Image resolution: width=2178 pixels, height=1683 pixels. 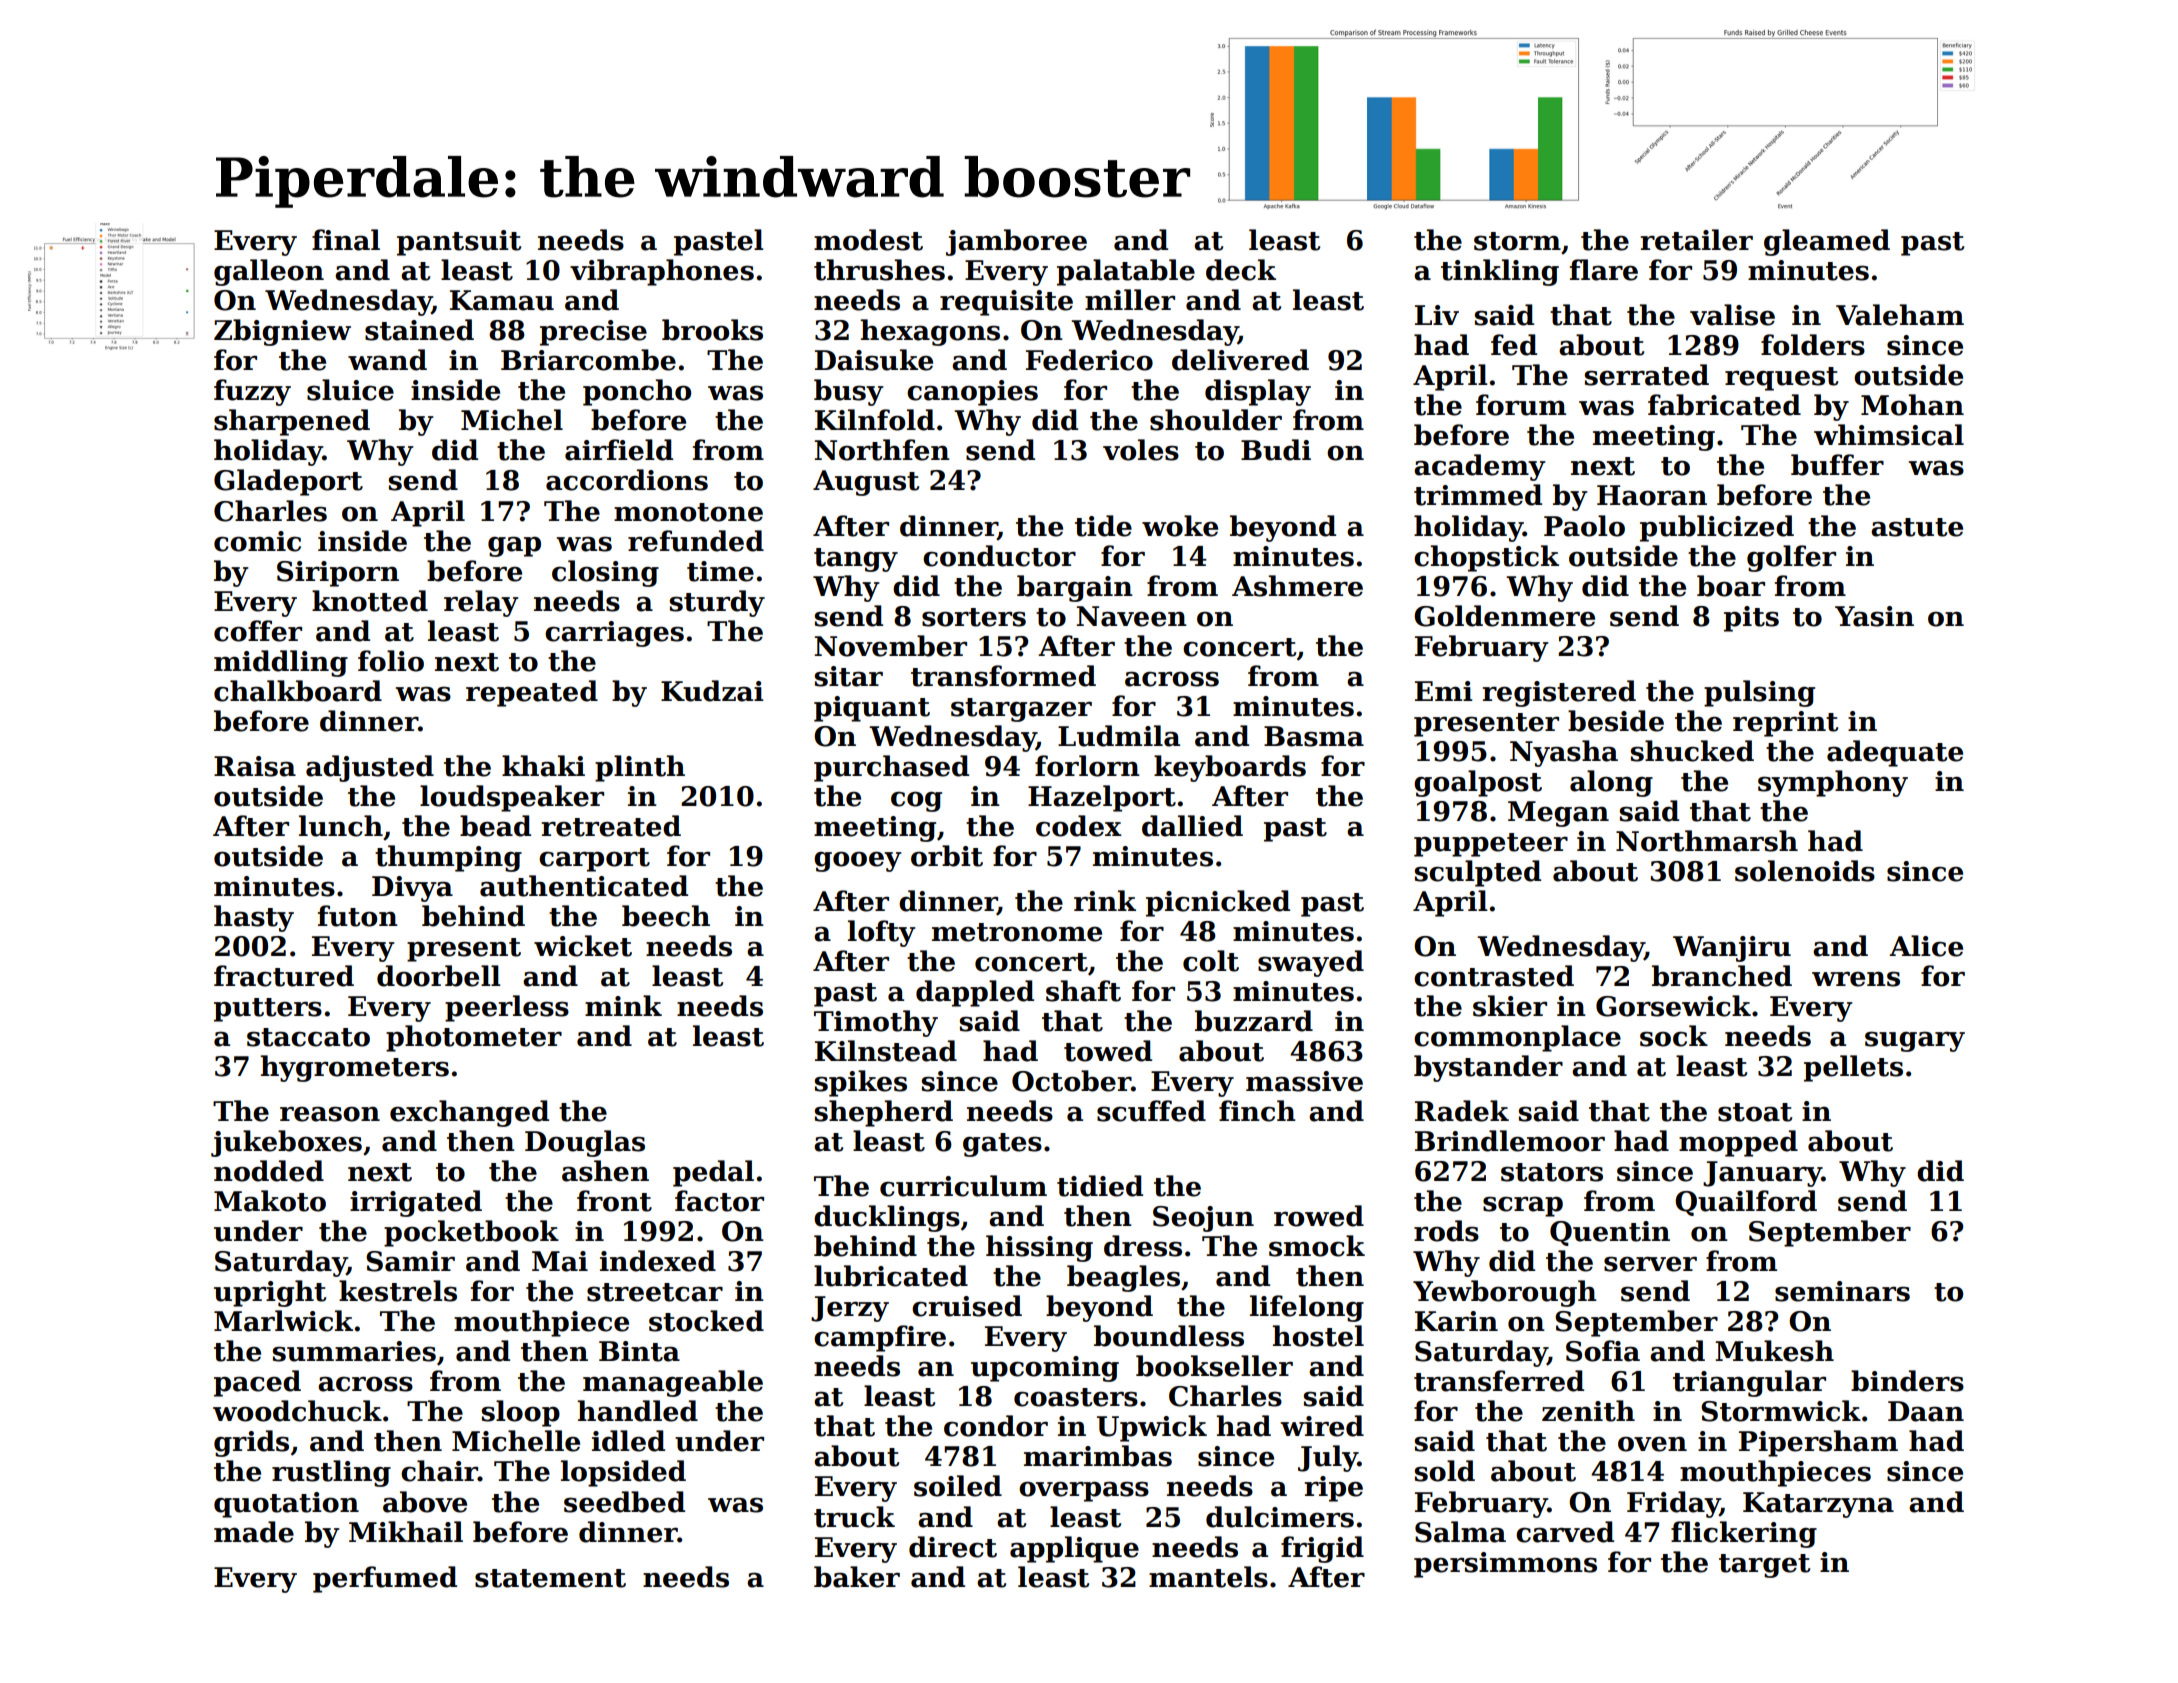 What do you see at coordinates (1130, 300) in the screenshot?
I see `miller` at bounding box center [1130, 300].
